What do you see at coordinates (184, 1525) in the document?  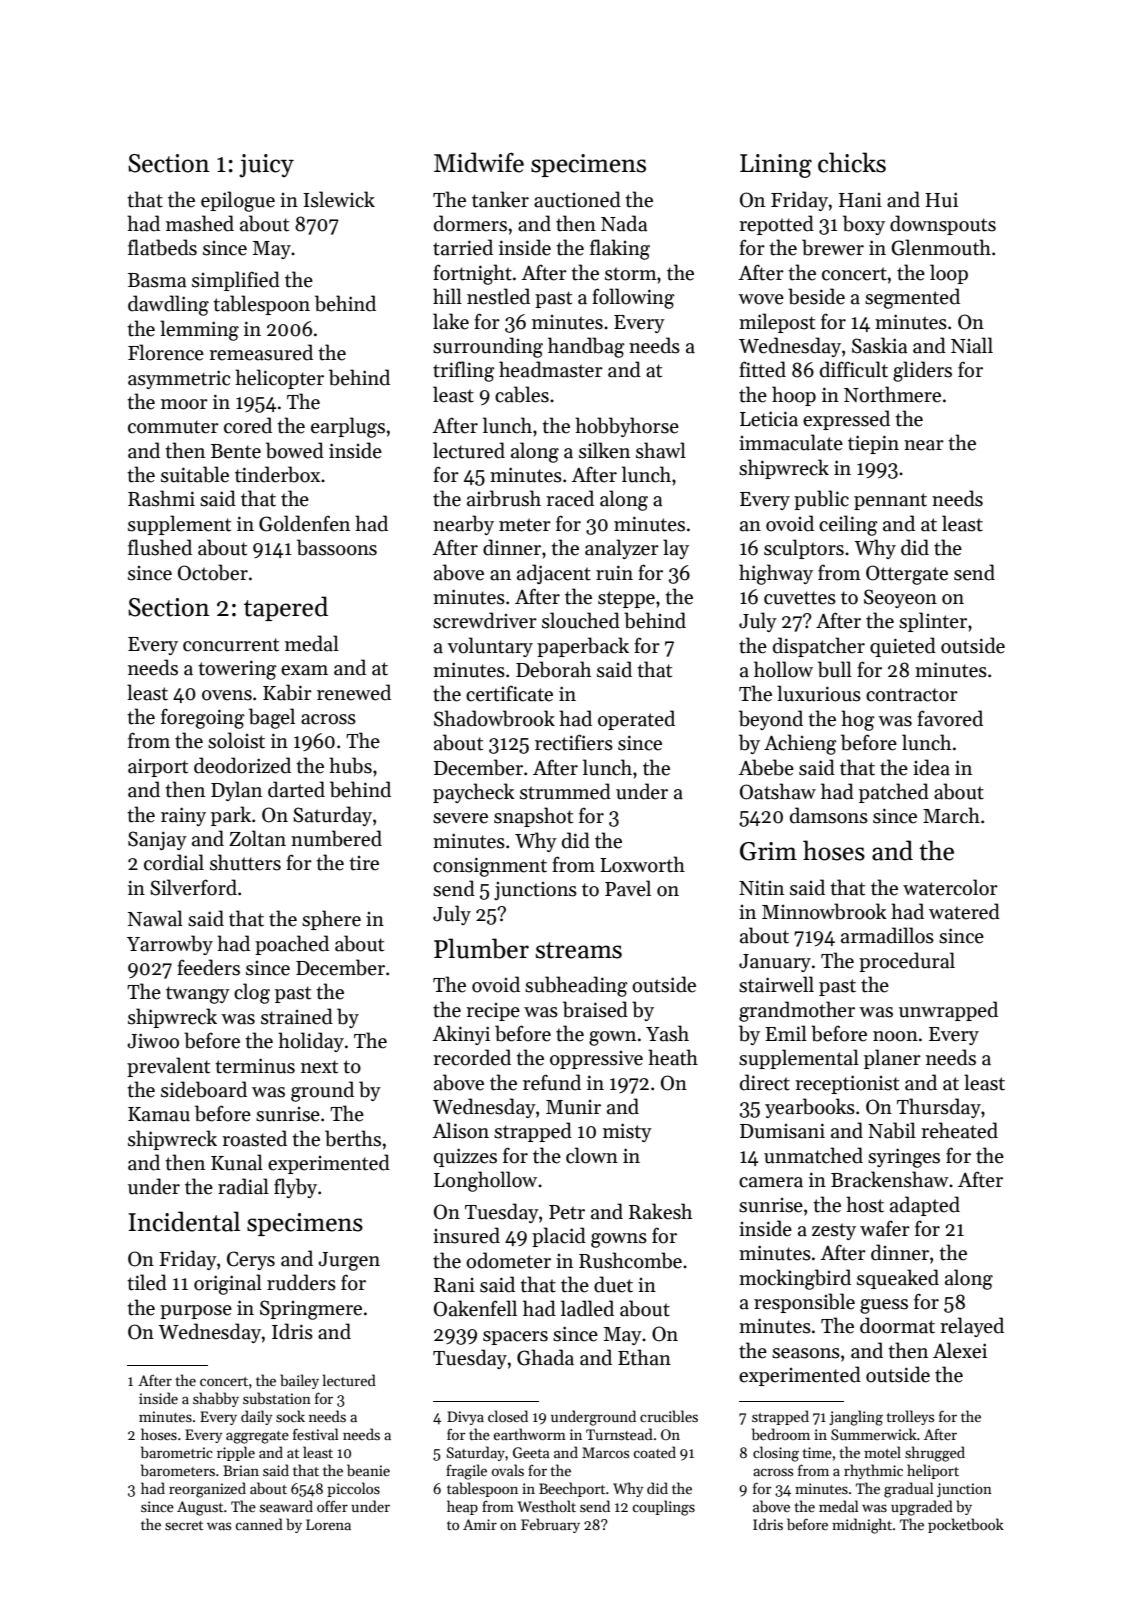 I see `secret` at bounding box center [184, 1525].
